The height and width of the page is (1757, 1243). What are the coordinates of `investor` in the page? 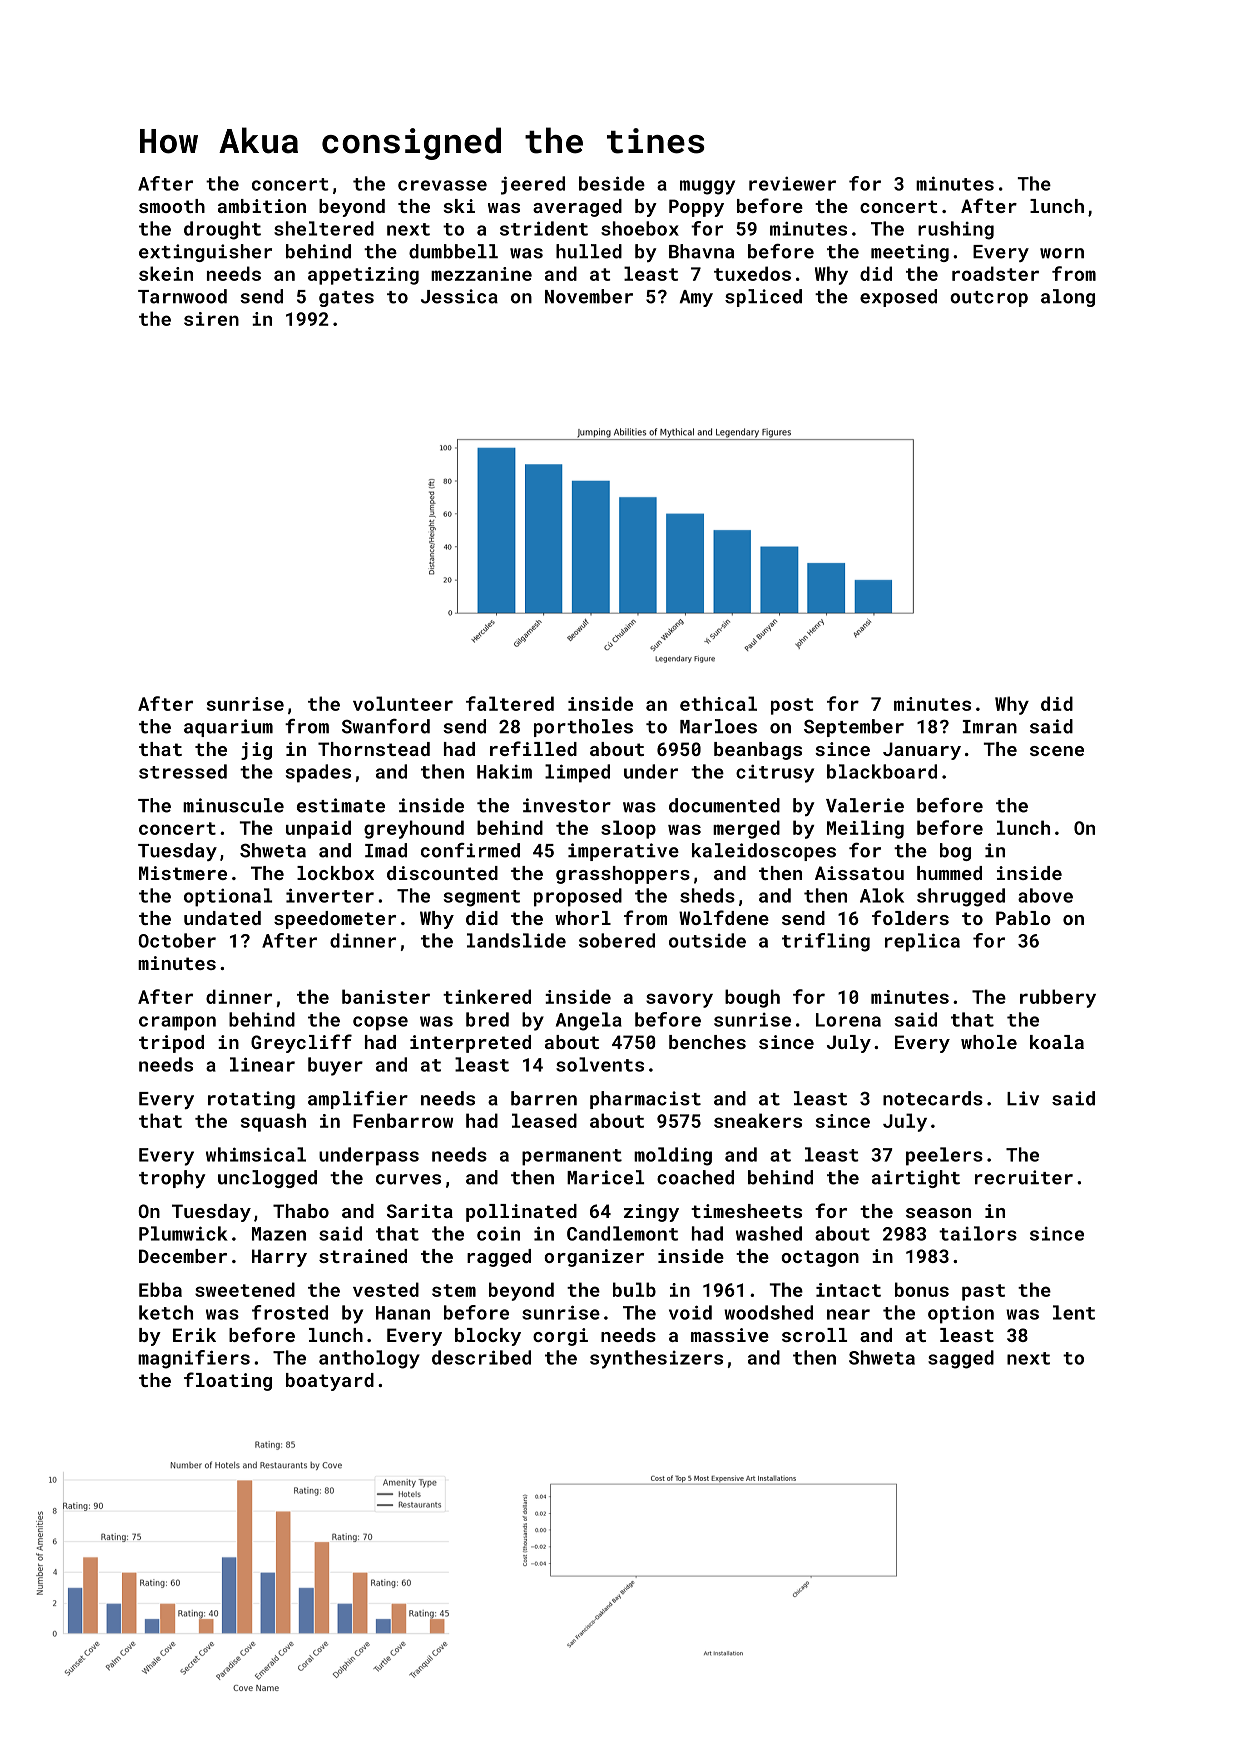 It's located at (567, 805).
